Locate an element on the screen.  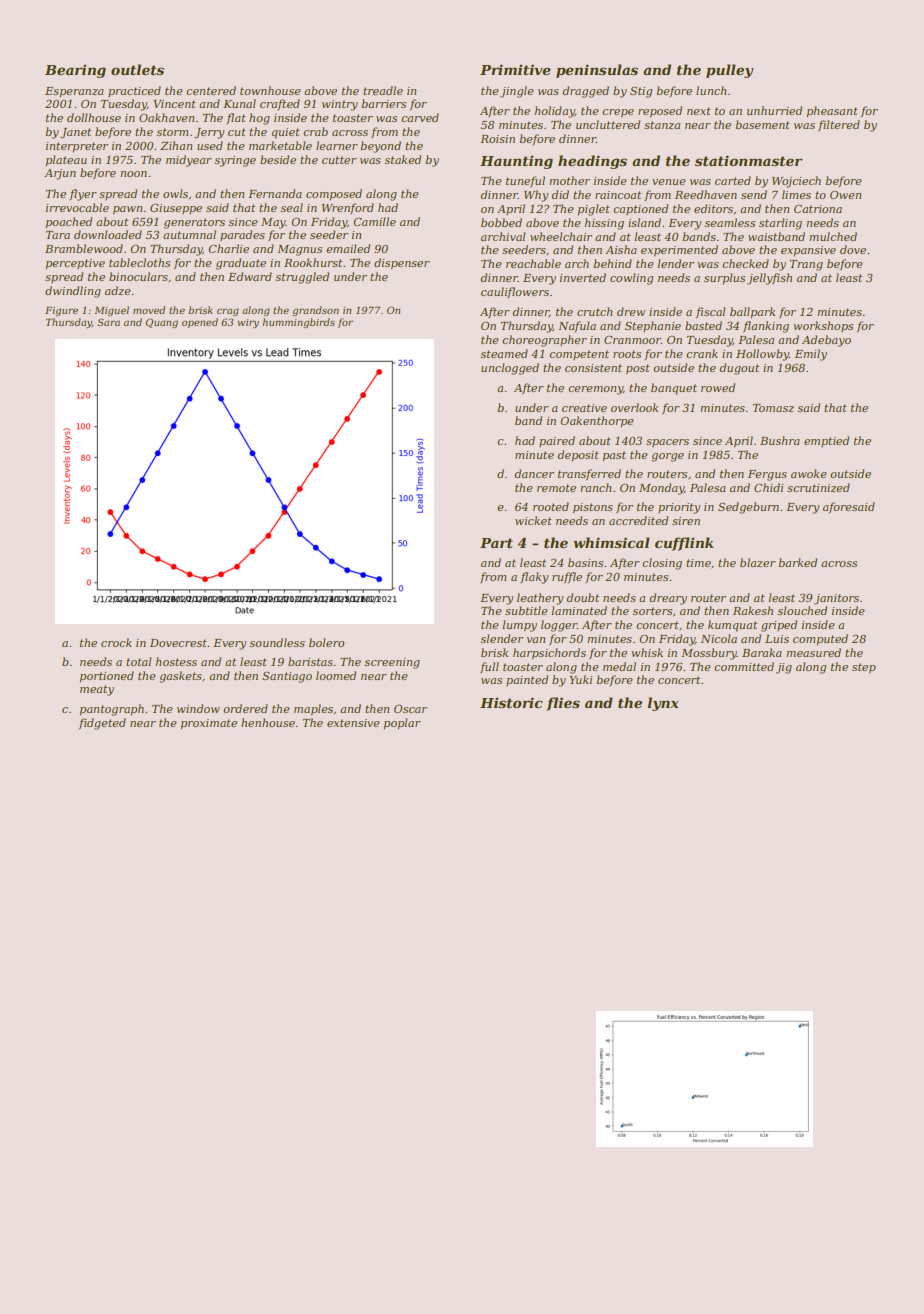
treadle is located at coordinates (383, 90).
